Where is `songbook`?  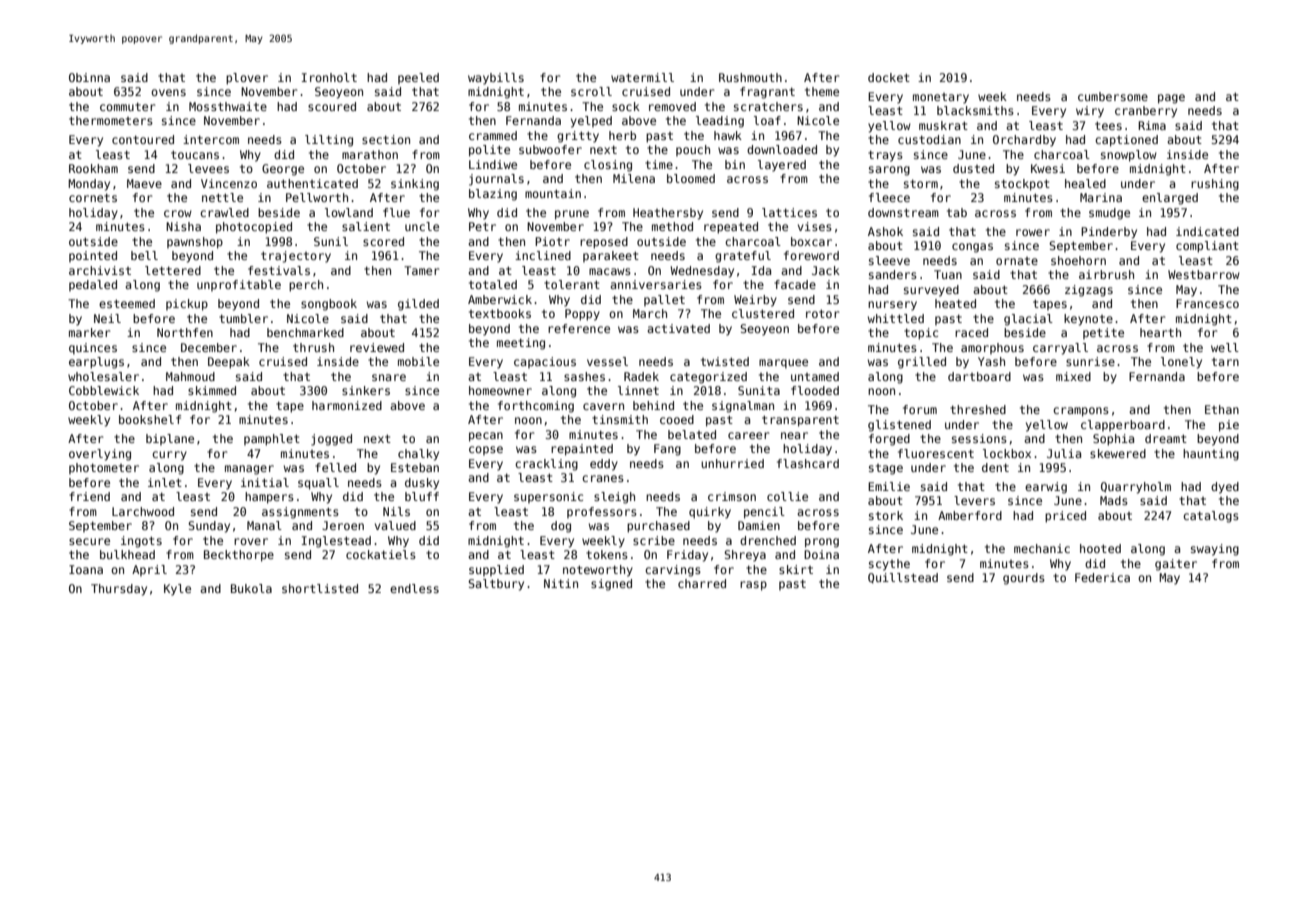 songbook is located at coordinates (329, 305).
